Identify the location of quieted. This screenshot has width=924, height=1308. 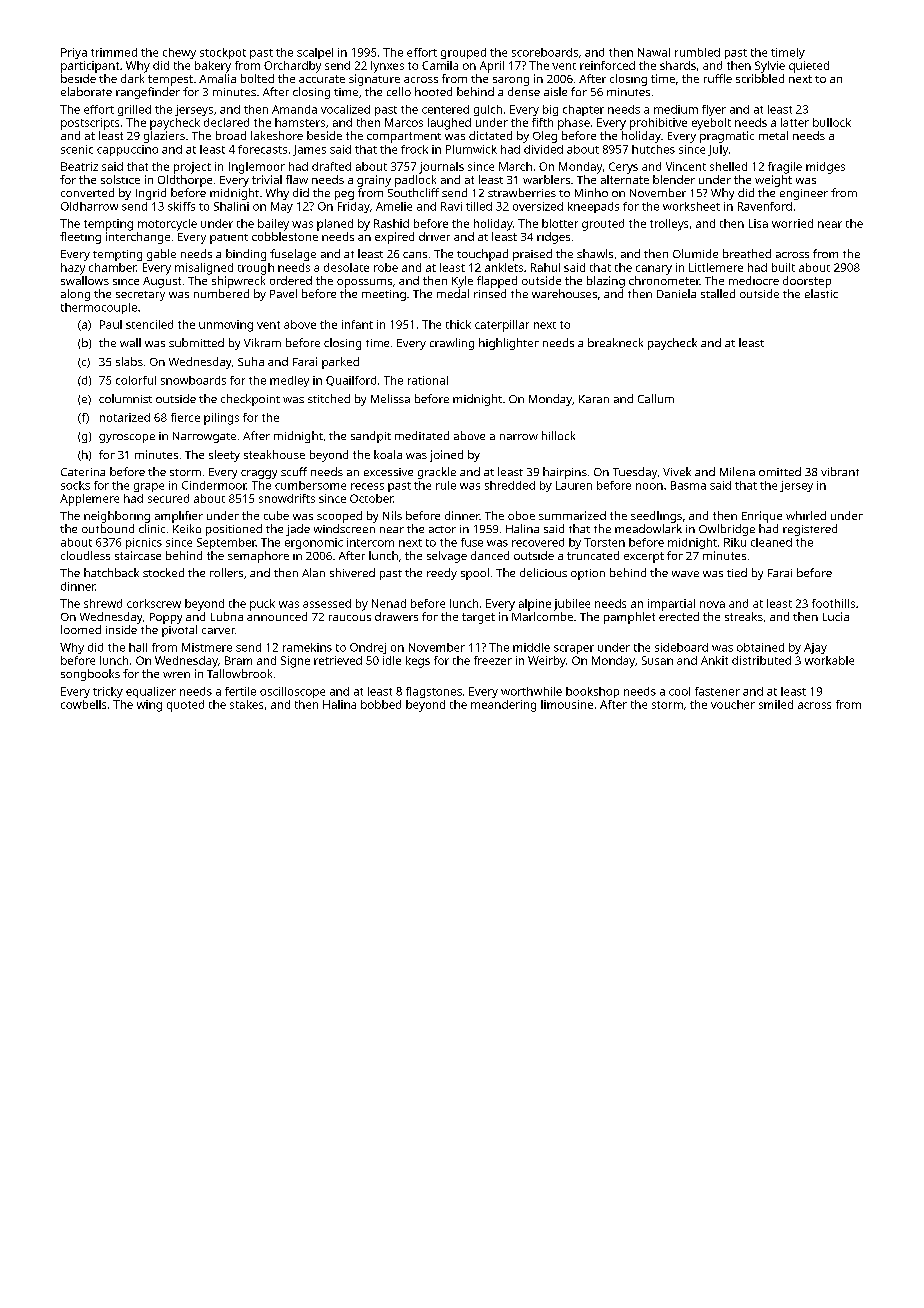
(809, 67).
